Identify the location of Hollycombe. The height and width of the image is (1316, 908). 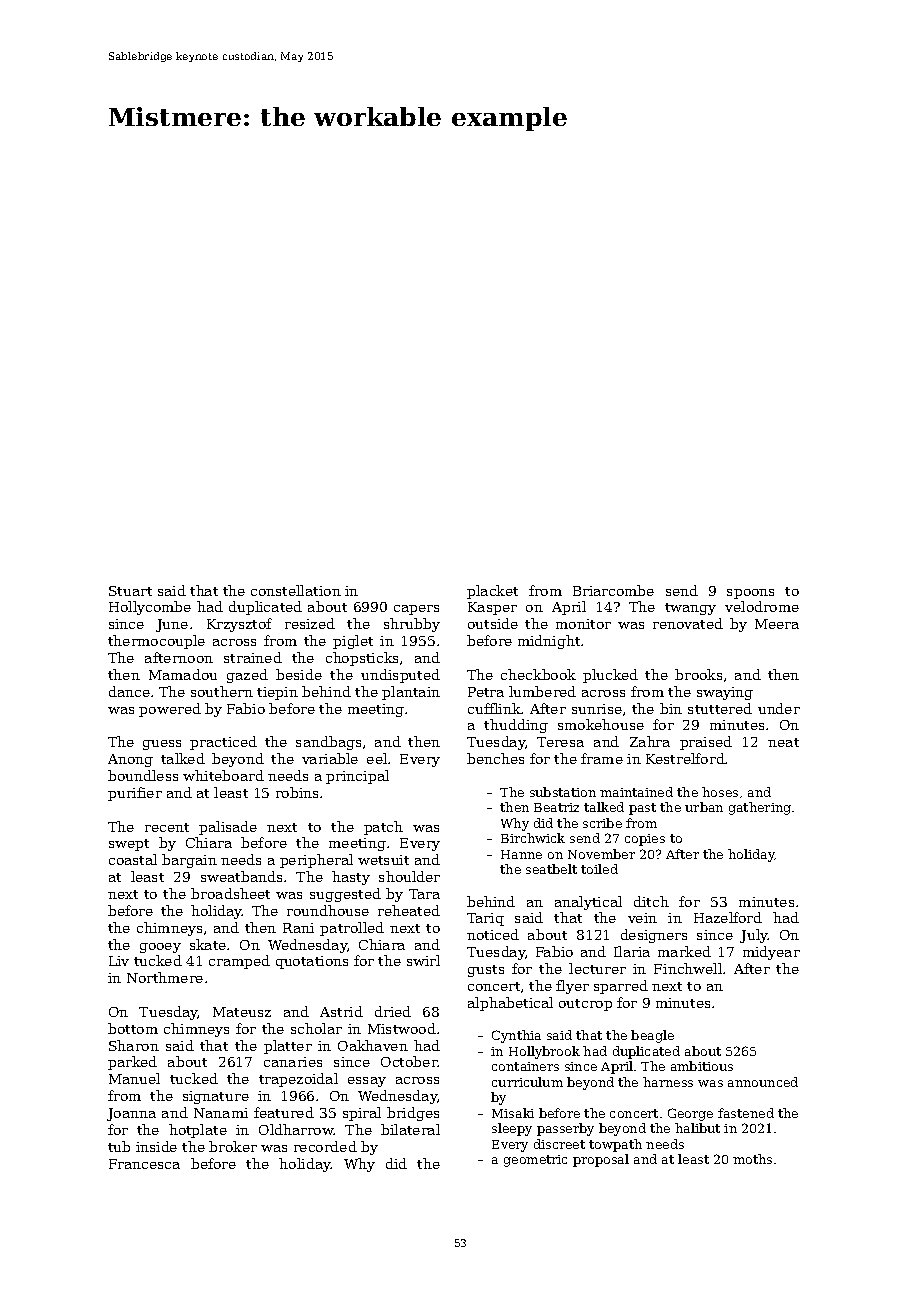
(150, 608).
